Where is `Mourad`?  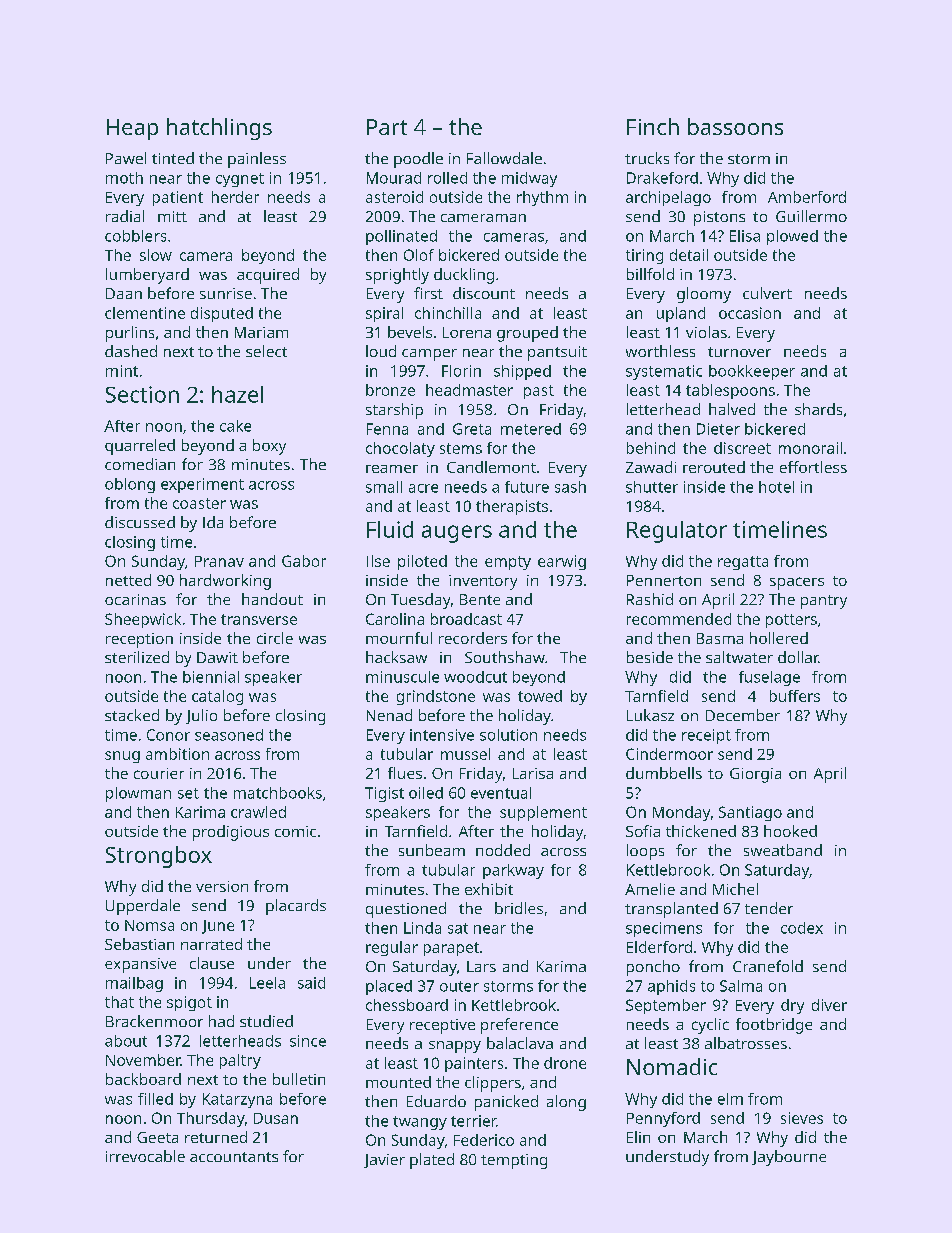
Mourad is located at coordinates (394, 178).
